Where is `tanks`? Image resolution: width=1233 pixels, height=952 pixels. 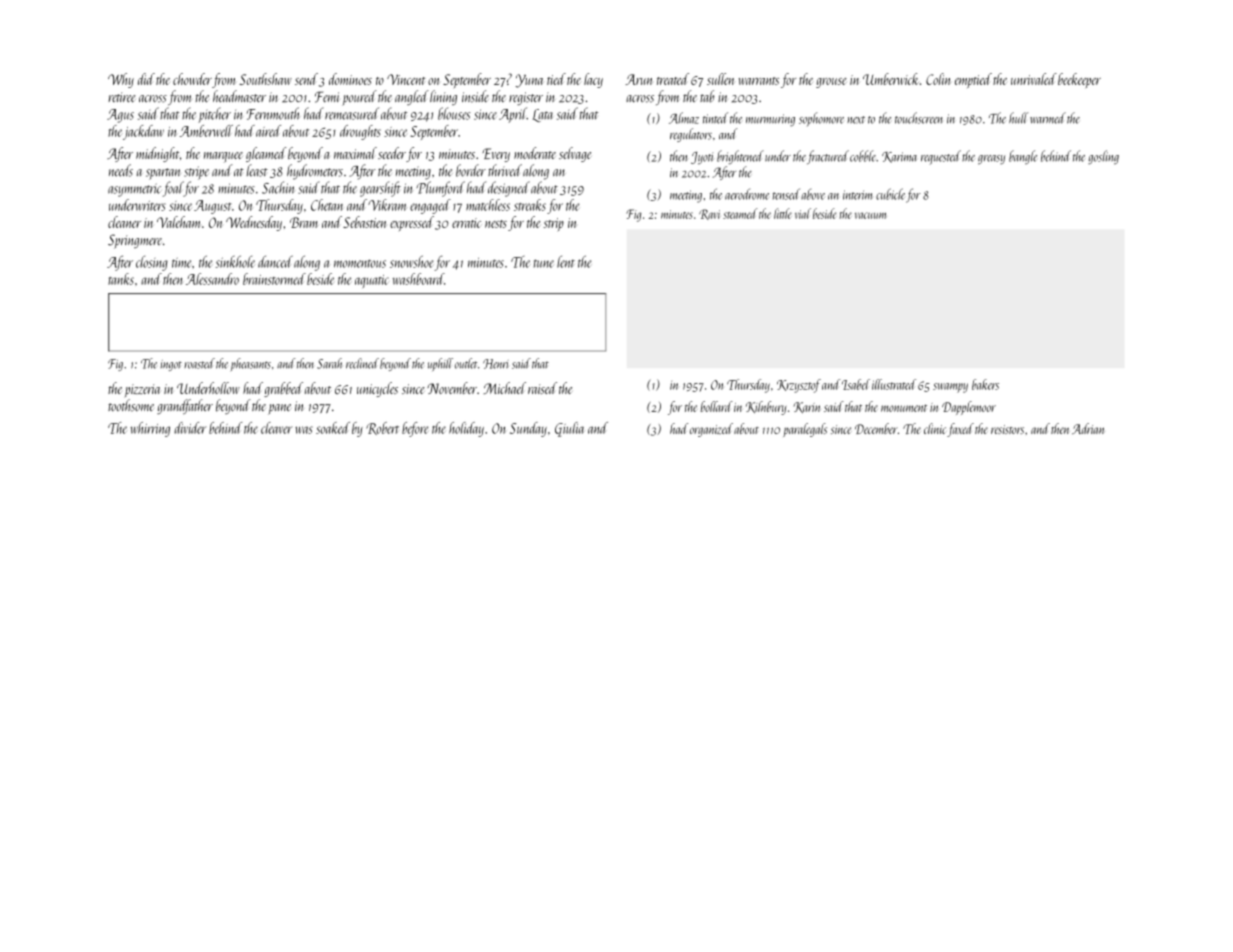
tanks is located at coordinates (121, 279).
